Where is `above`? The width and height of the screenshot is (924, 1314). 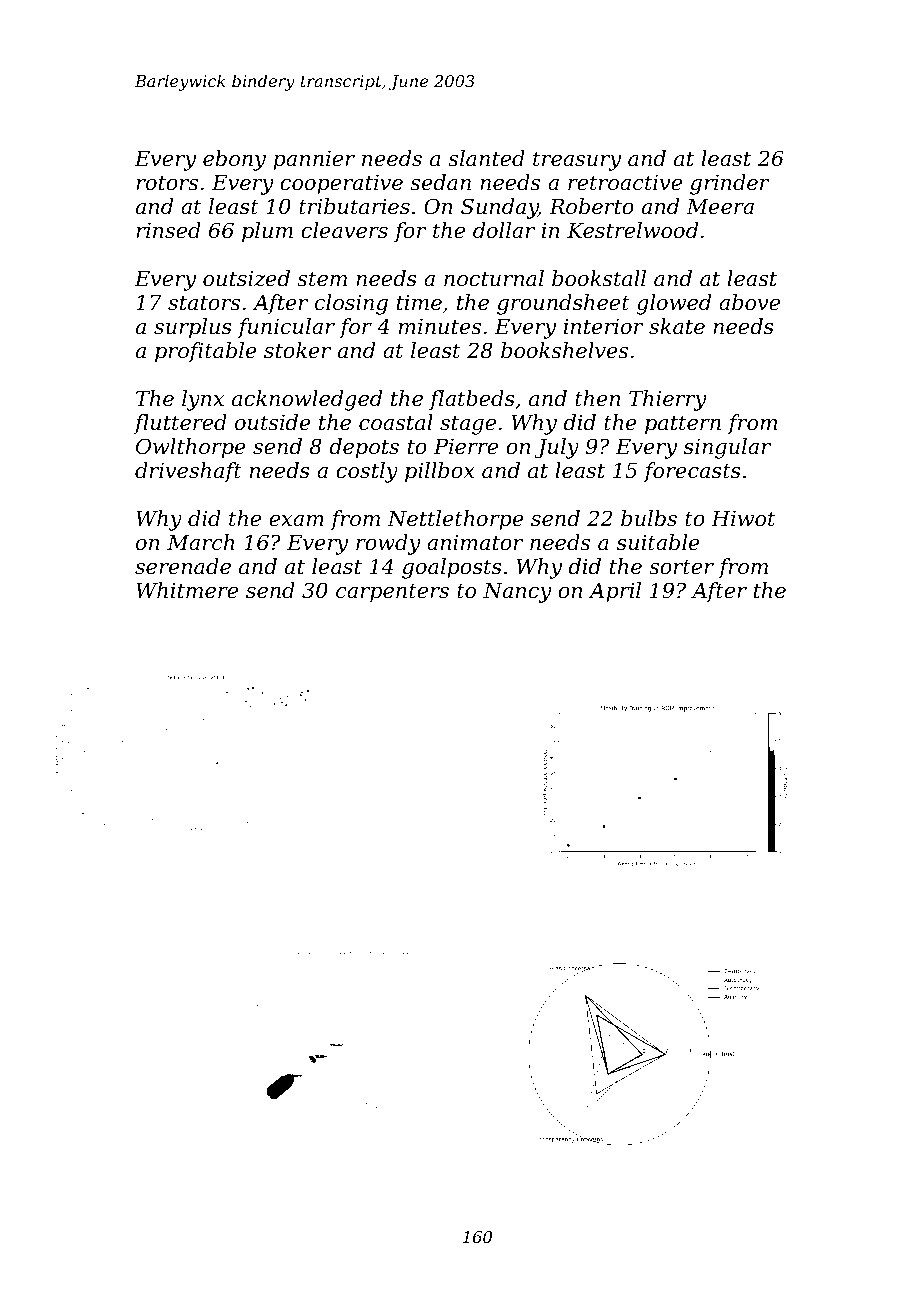
above is located at coordinates (749, 302).
